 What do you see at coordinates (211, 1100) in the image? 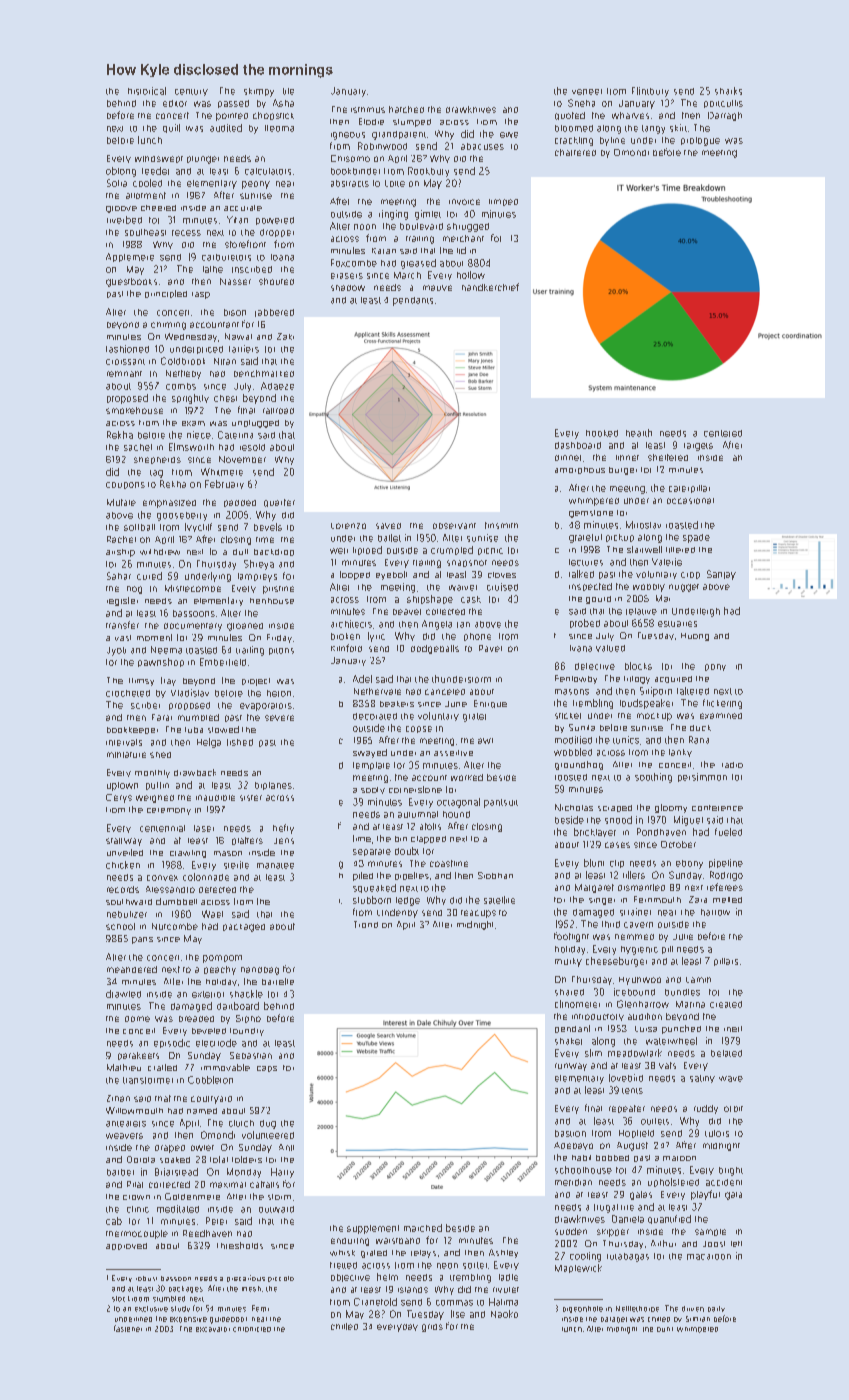
I see `courtyard` at bounding box center [211, 1100].
